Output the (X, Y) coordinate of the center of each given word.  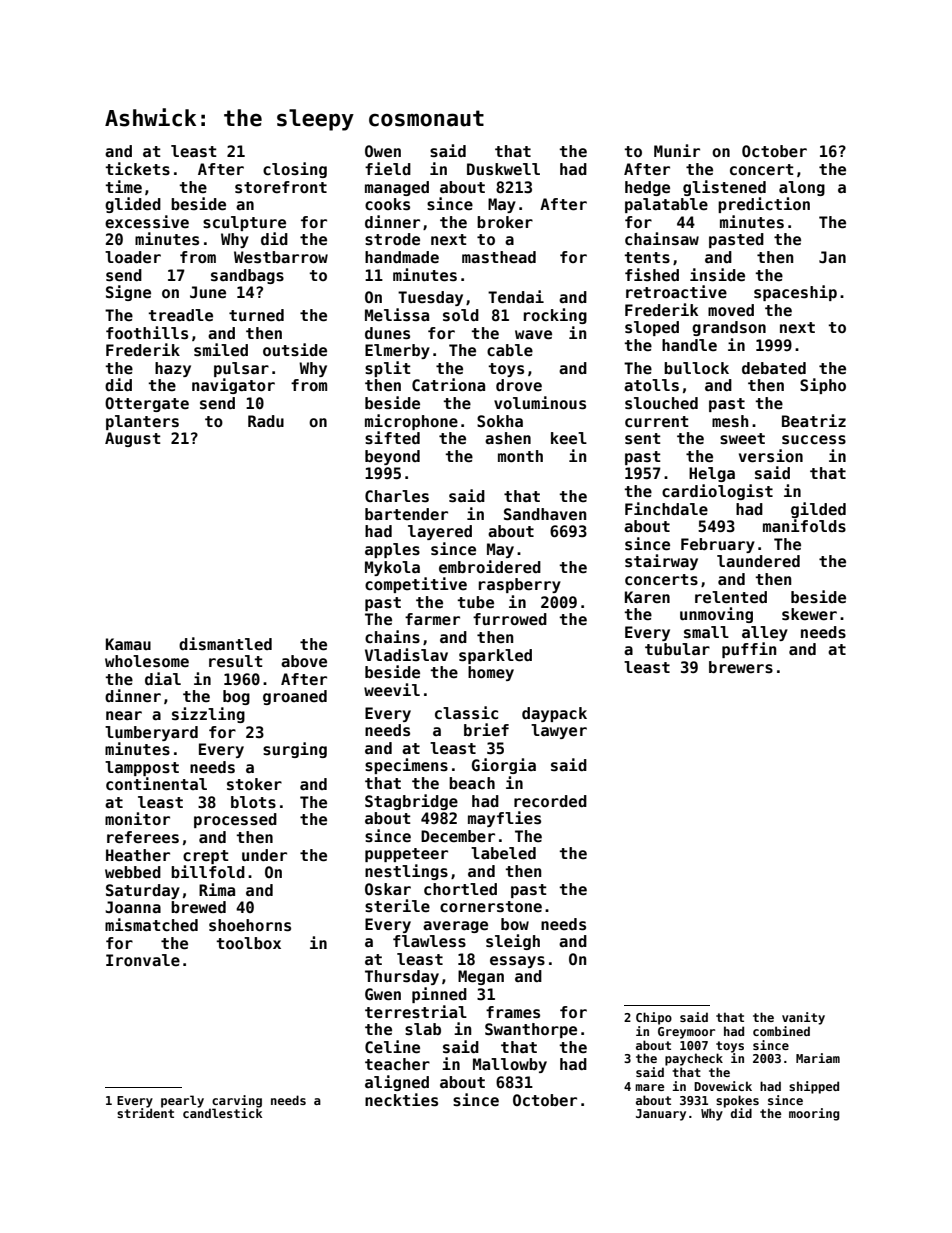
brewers (741, 667)
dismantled (225, 644)
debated (774, 368)
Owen (383, 151)
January (661, 1115)
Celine (392, 1047)
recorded (550, 801)
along (802, 188)
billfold (208, 871)
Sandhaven (545, 514)
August (133, 439)
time (123, 186)
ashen (508, 438)
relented (731, 597)
